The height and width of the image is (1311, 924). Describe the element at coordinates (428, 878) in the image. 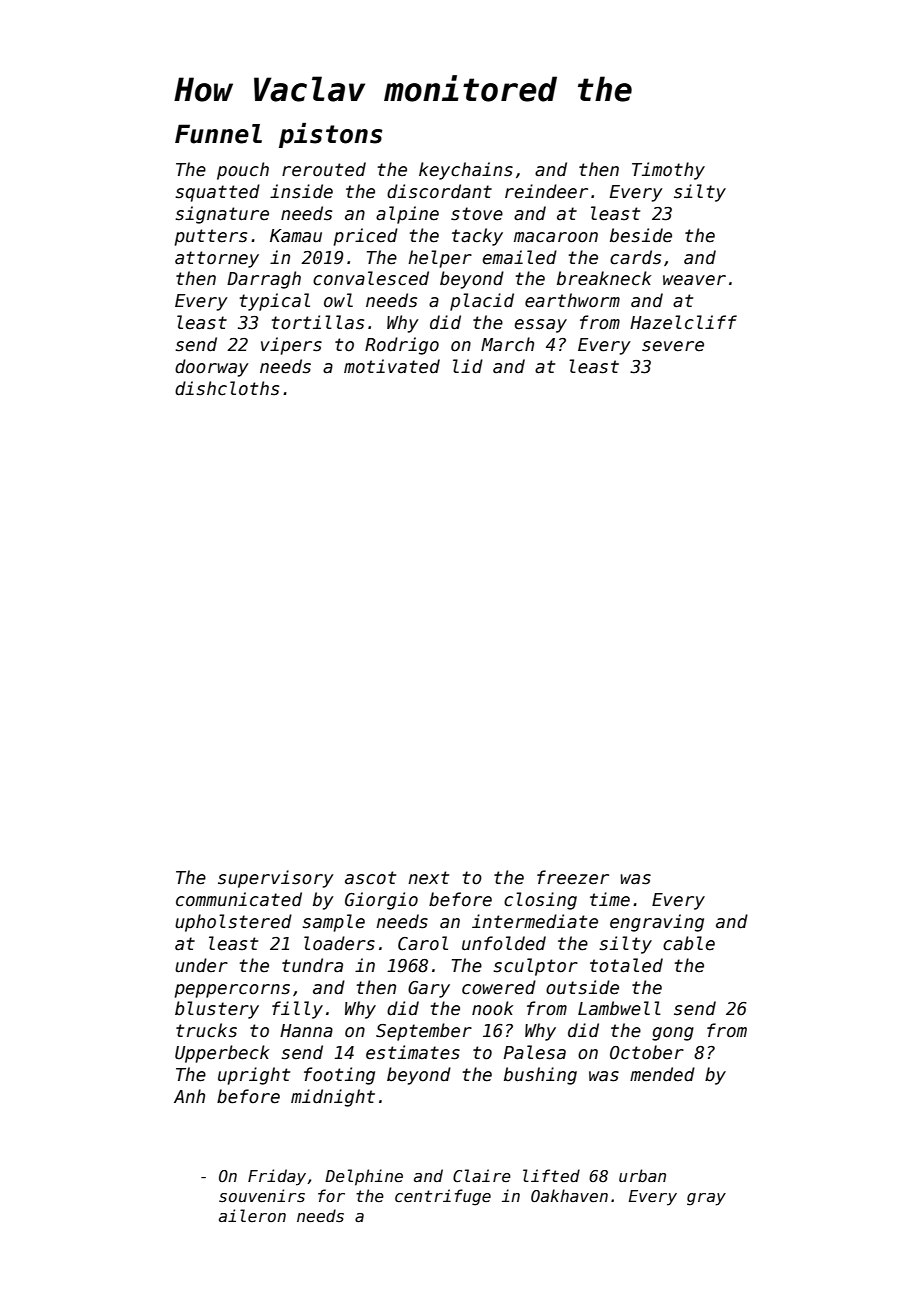

I see `next` at that location.
